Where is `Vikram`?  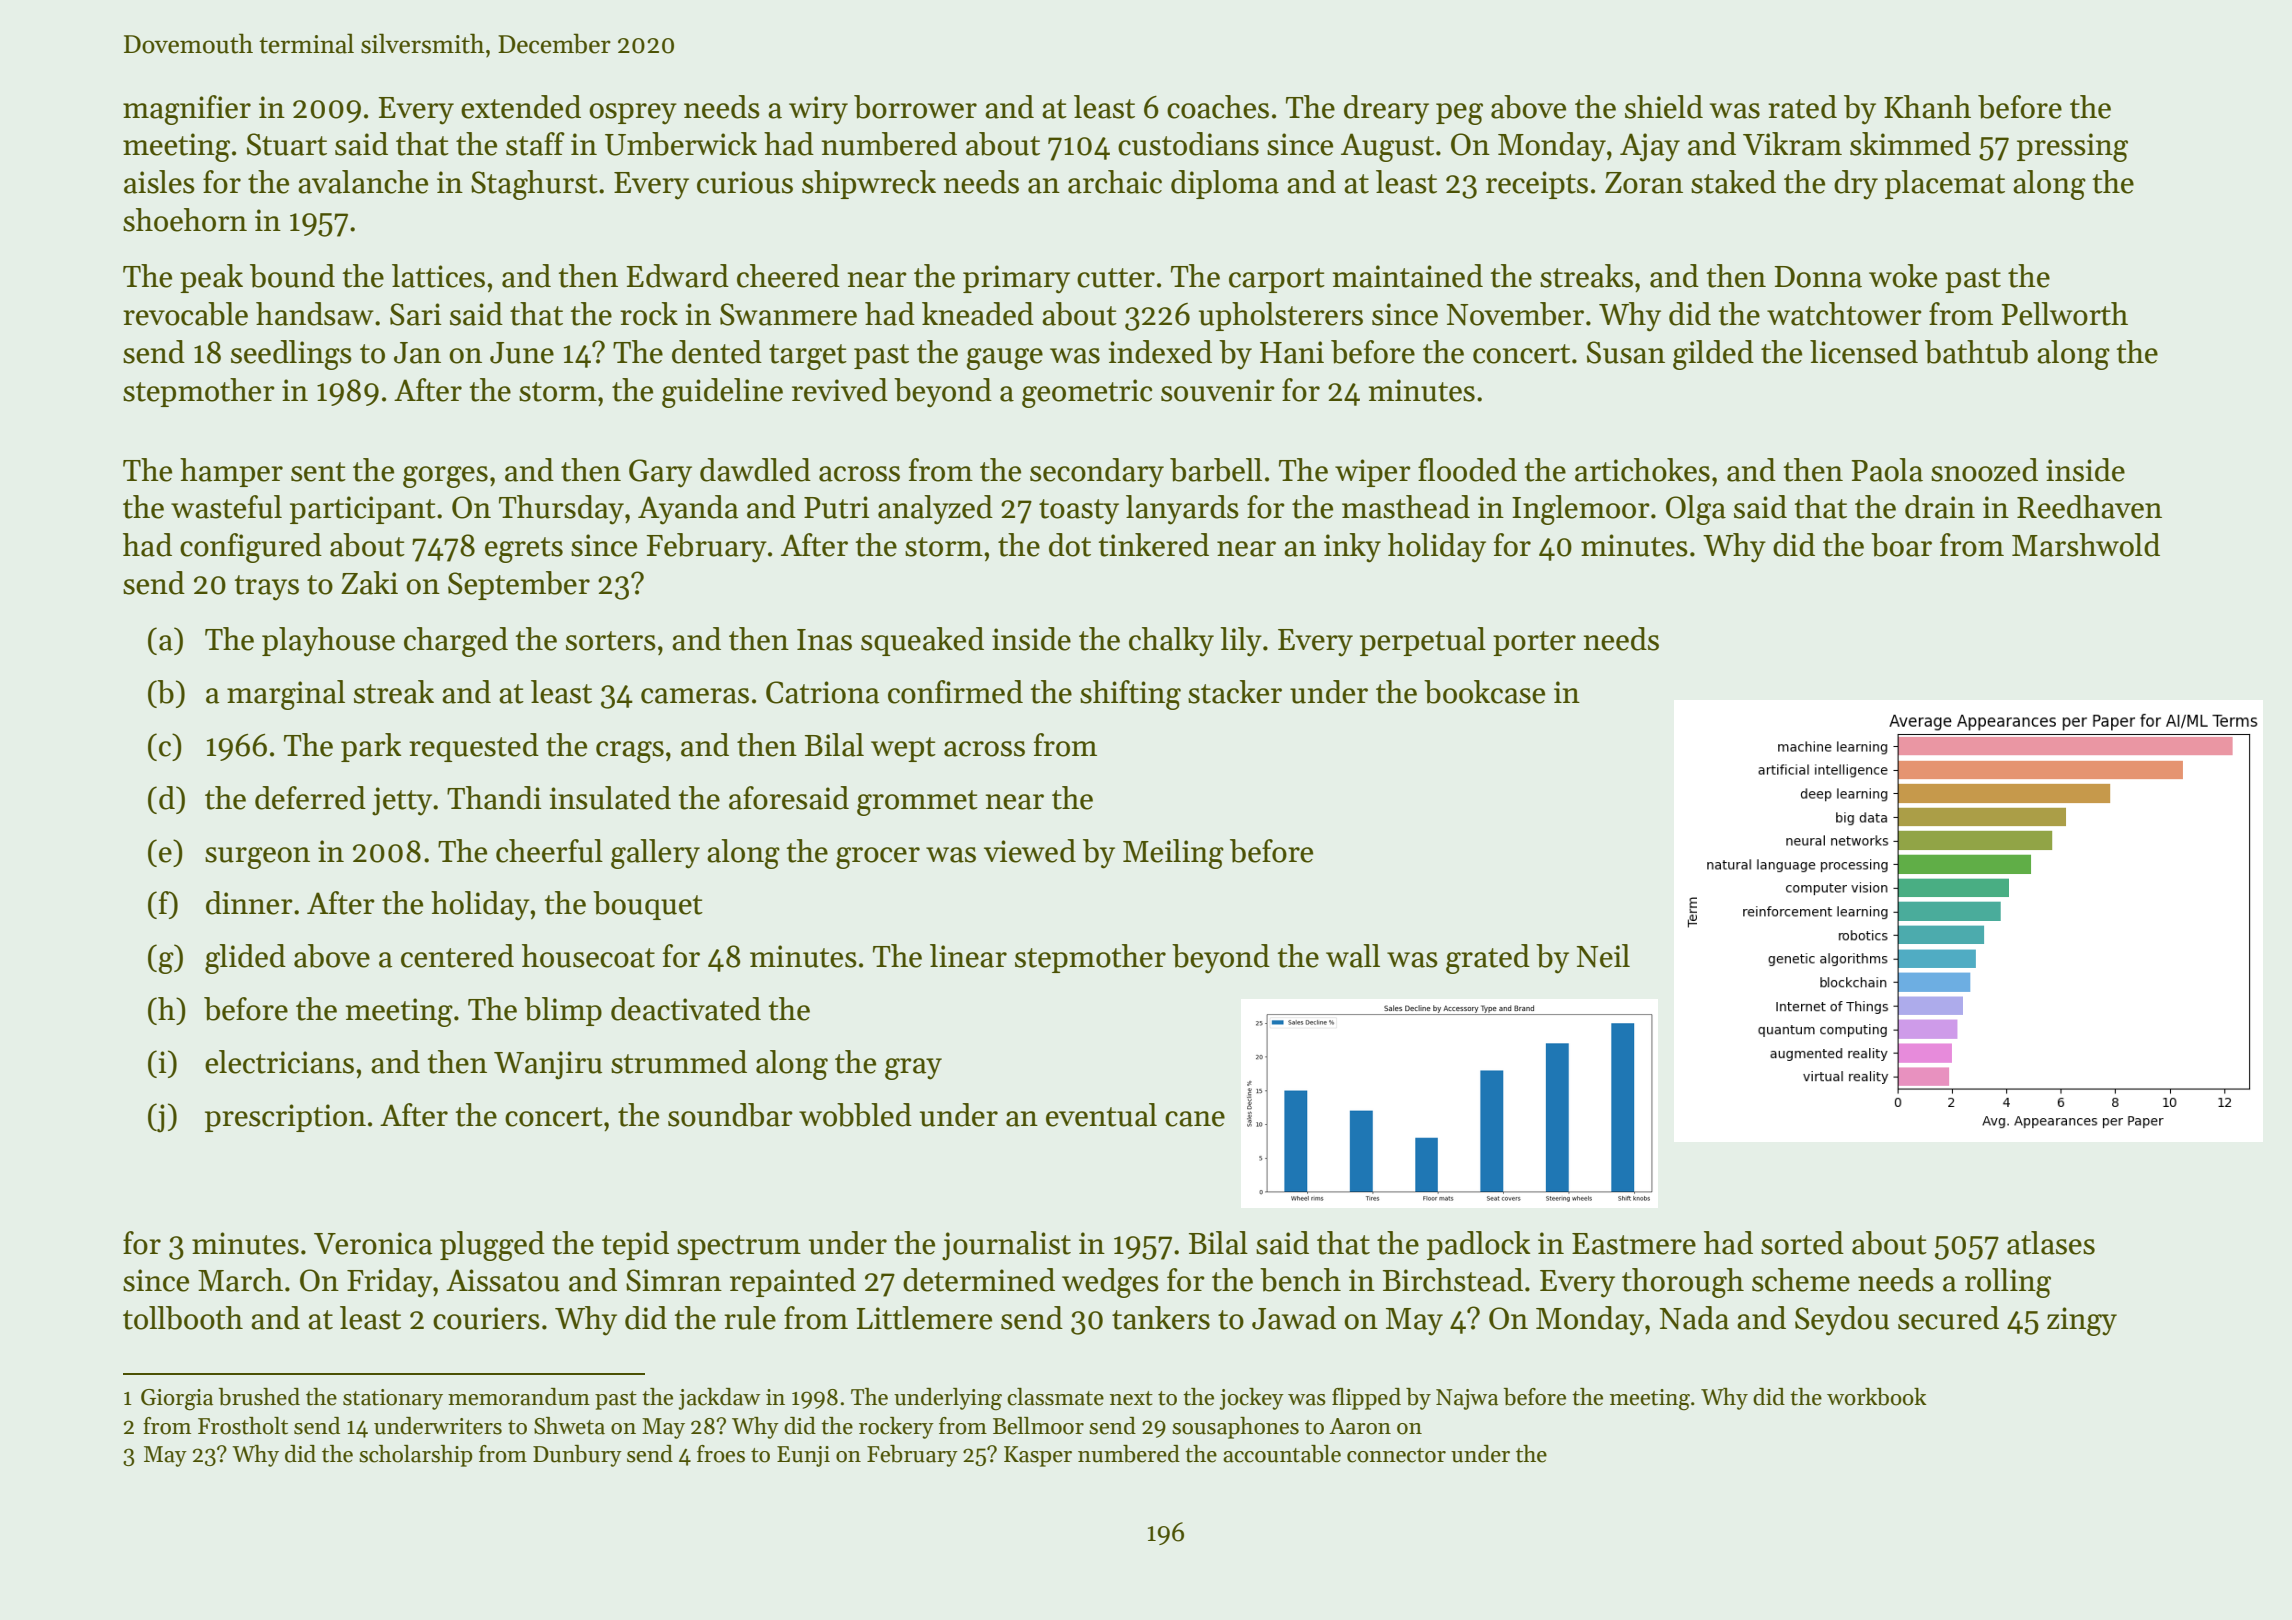 Vikram is located at coordinates (1792, 144).
